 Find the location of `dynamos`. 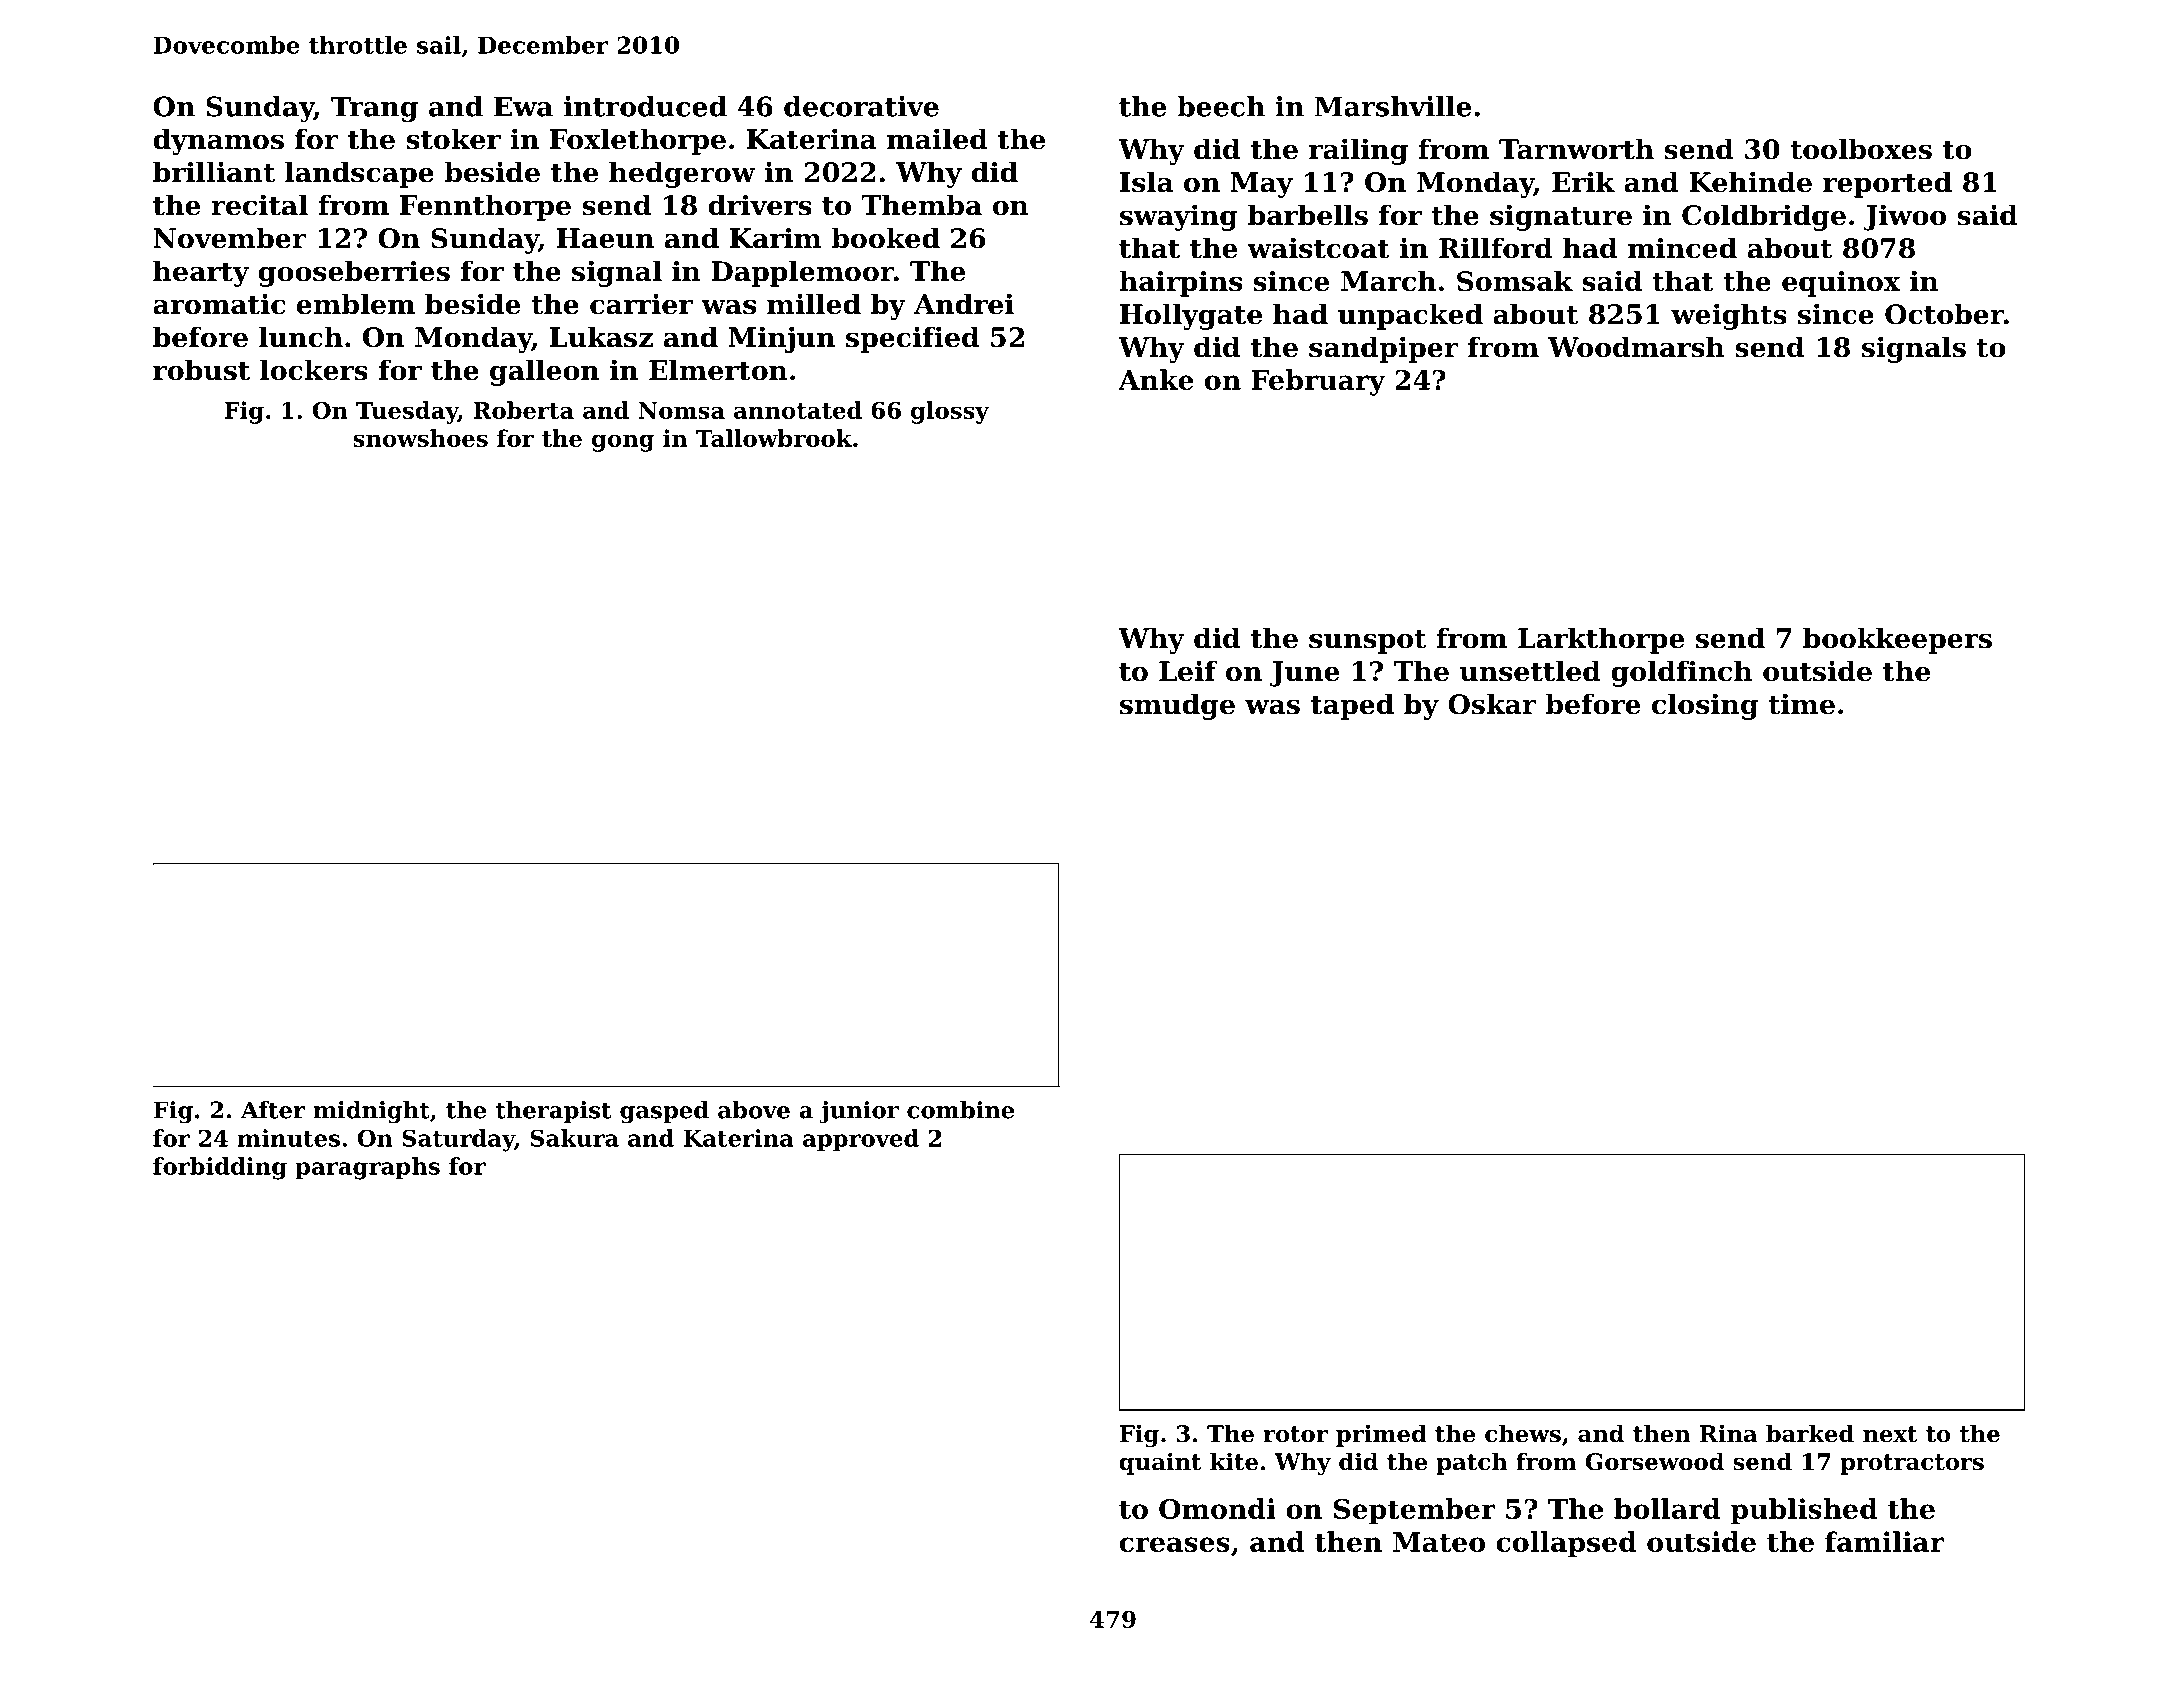

dynamos is located at coordinates (219, 141).
